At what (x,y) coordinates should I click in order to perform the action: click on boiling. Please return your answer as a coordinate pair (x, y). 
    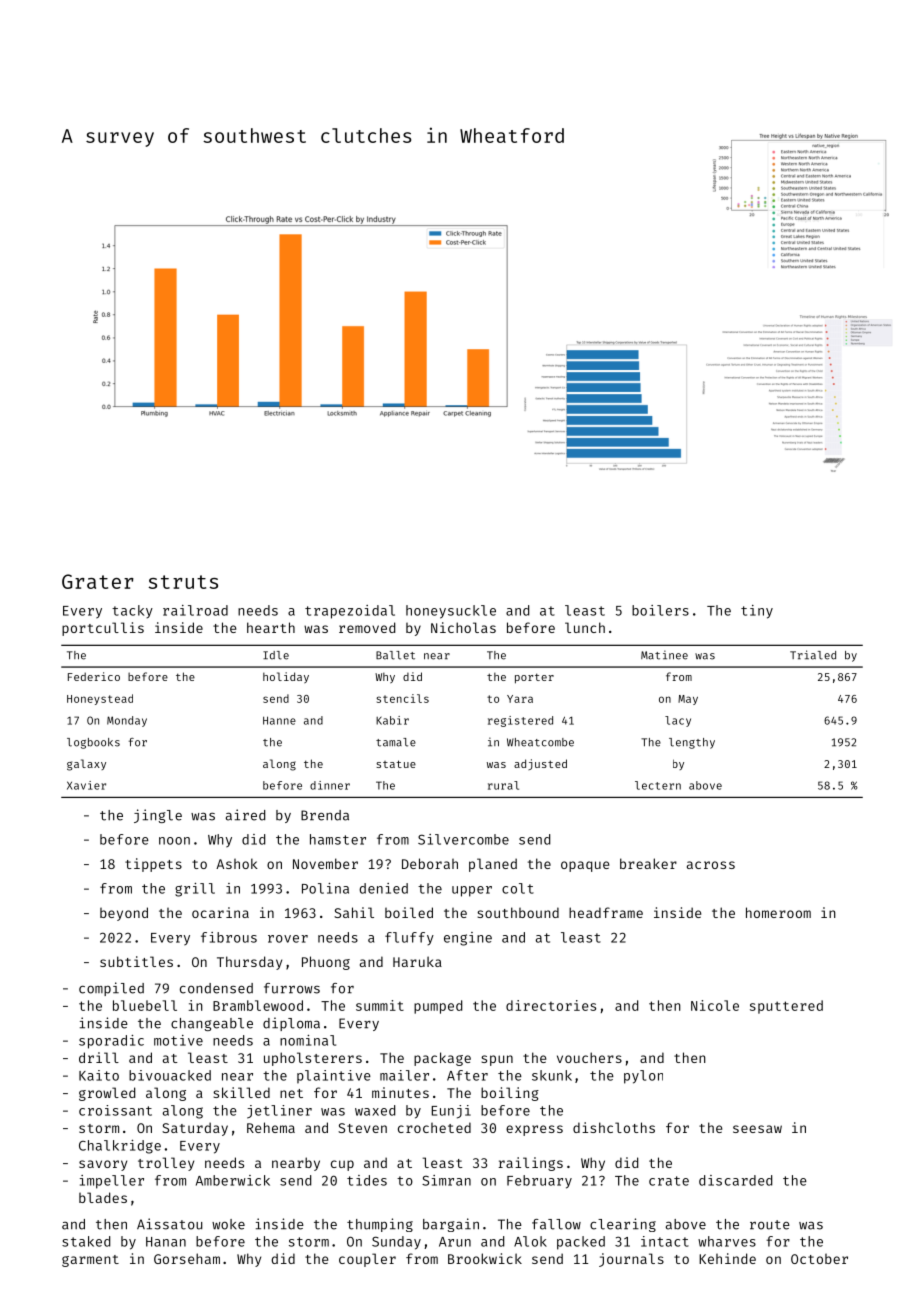
    Looking at the image, I should click on (510, 1094).
